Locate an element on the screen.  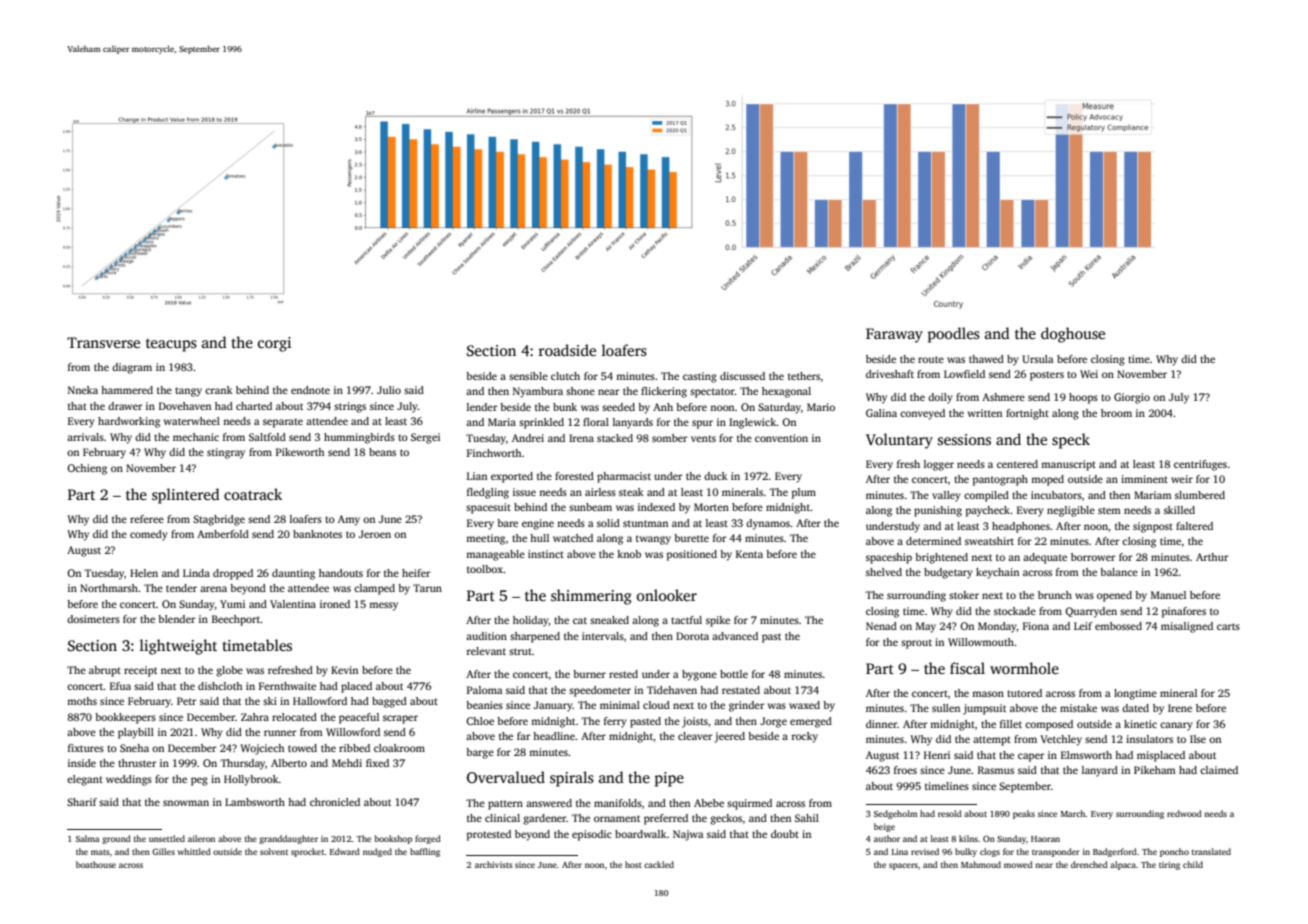
Morten is located at coordinates (711, 507).
